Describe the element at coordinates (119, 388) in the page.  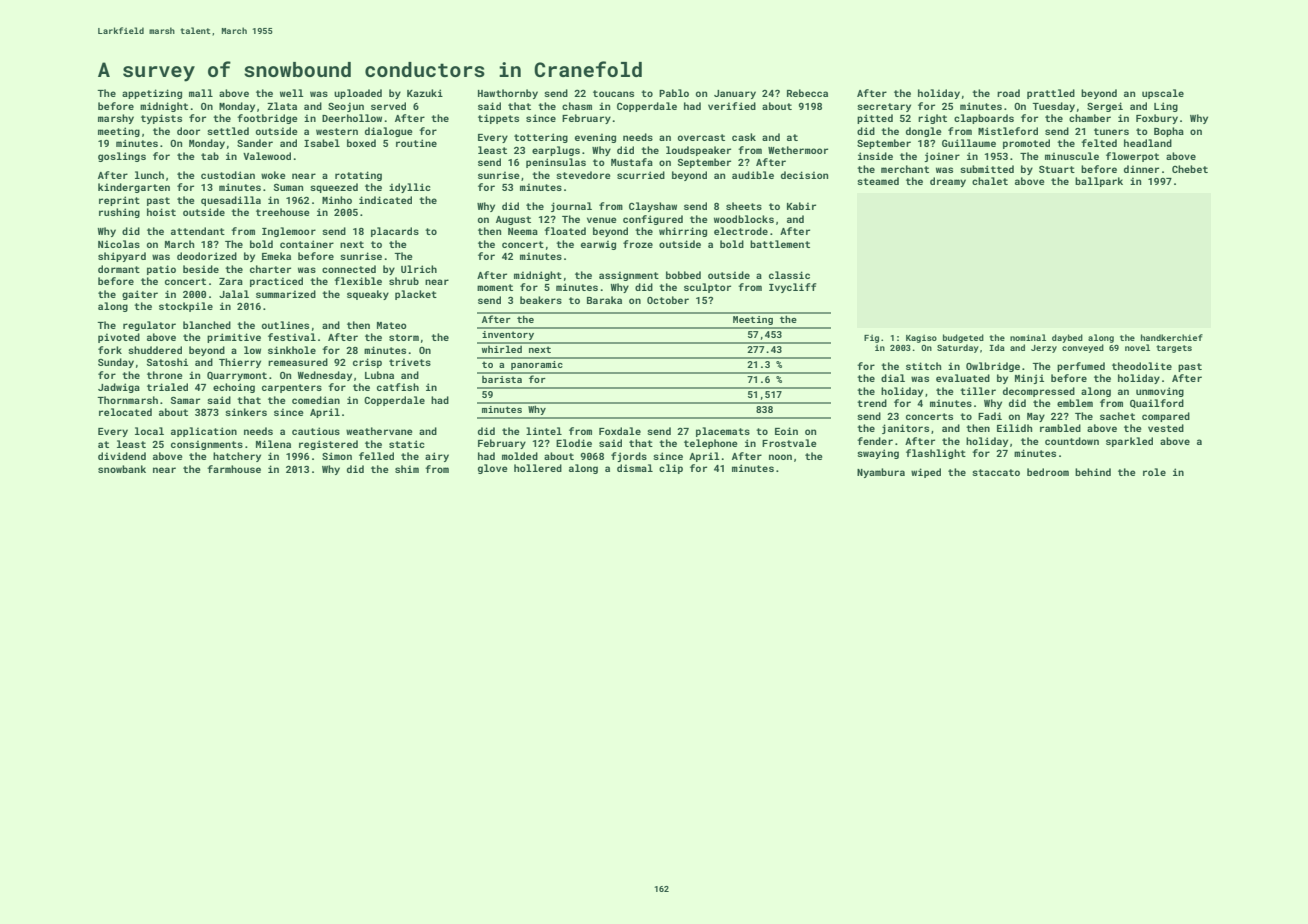
I see `Jadwiga` at that location.
